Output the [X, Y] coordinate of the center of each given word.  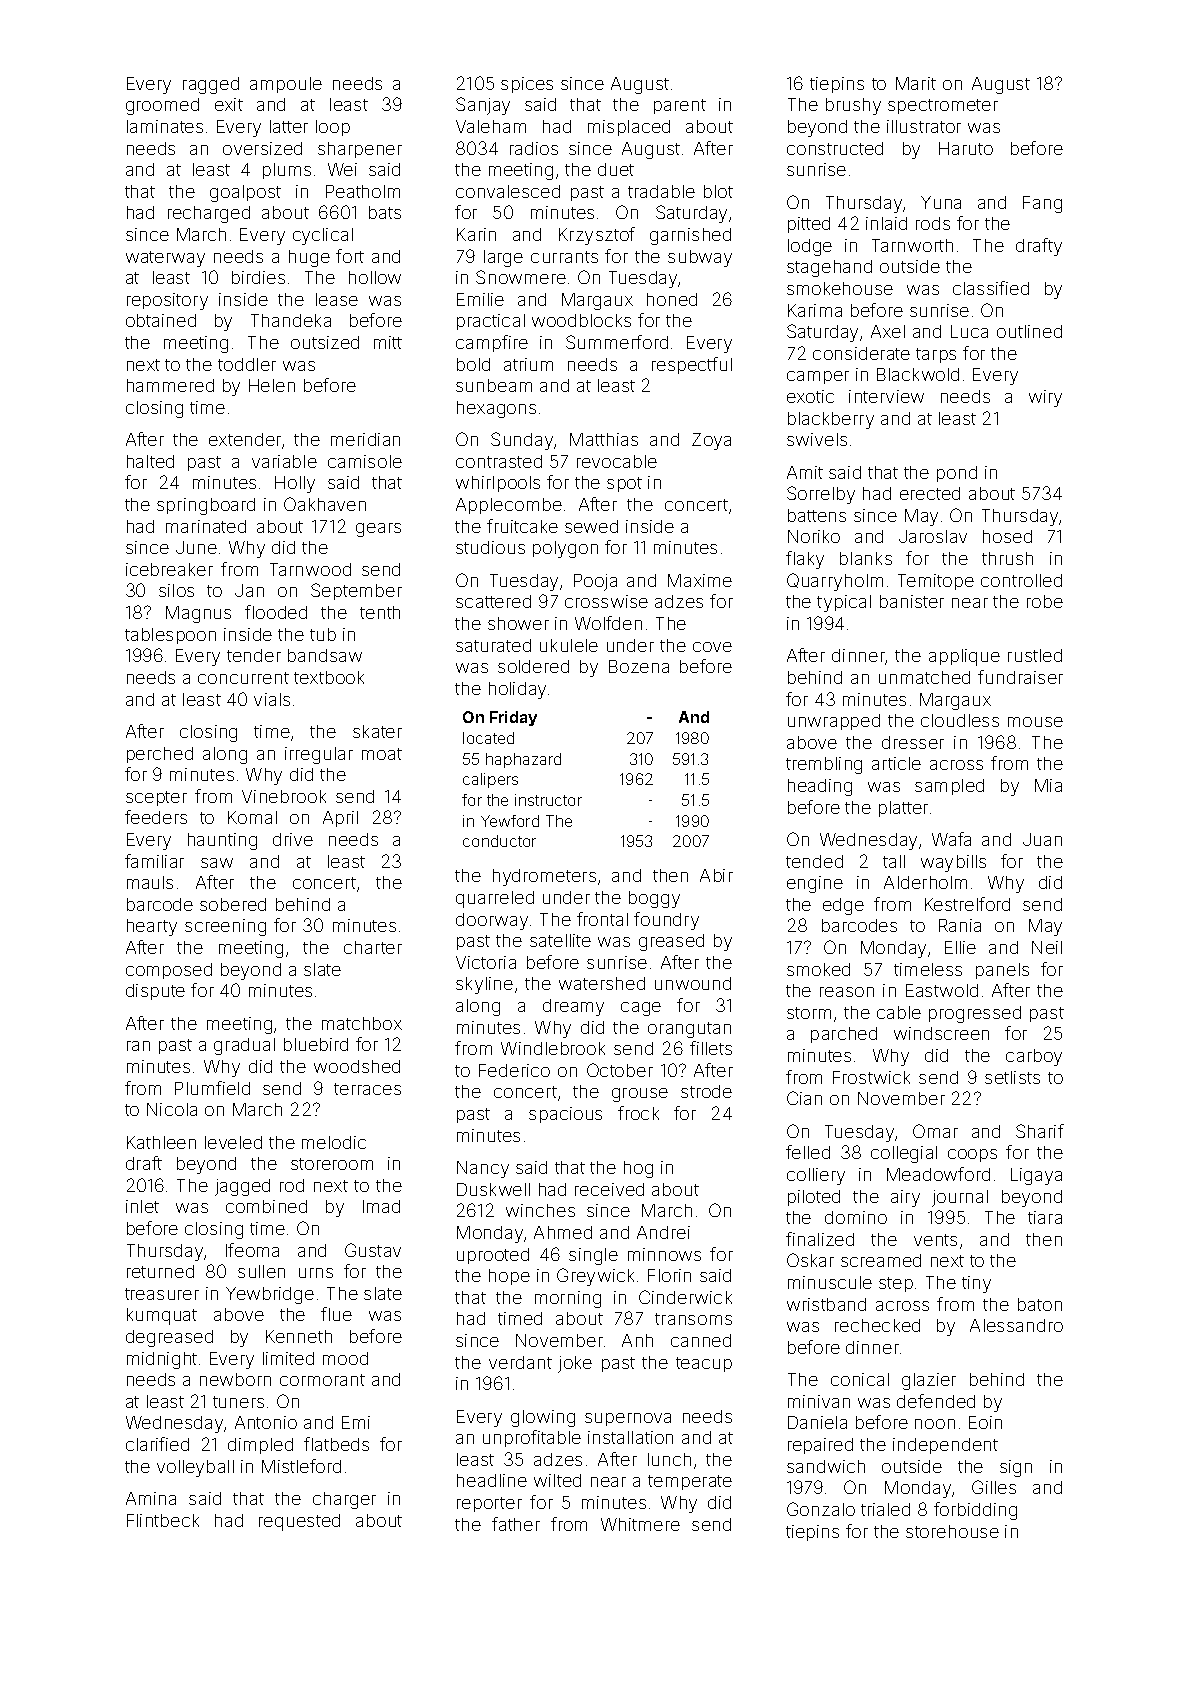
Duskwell [493, 1189]
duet [616, 169]
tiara [1045, 1217]
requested [299, 1522]
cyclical [323, 236]
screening [225, 927]
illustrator [924, 126]
